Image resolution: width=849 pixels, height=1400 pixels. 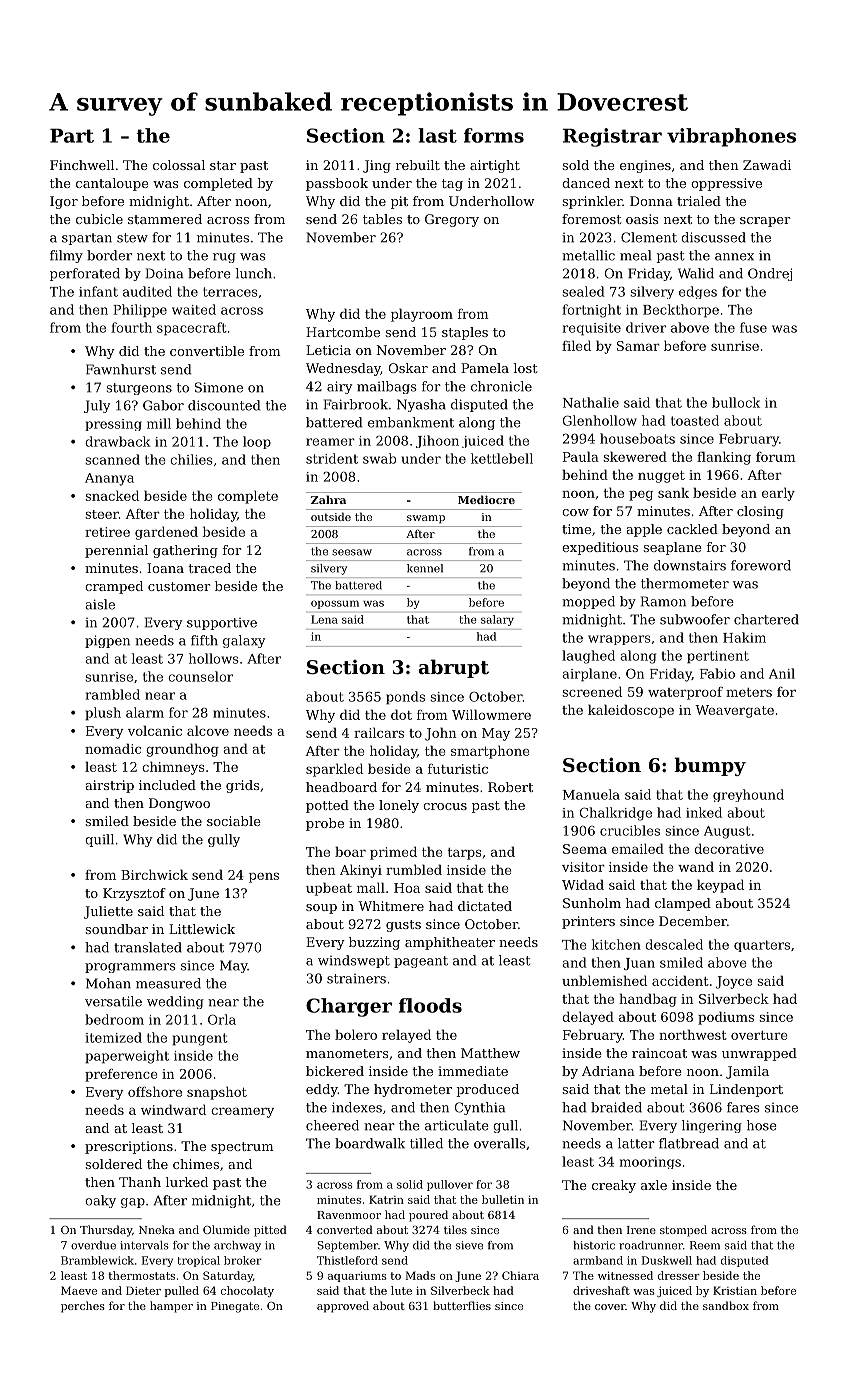 What do you see at coordinates (405, 698) in the screenshot?
I see `ponds` at bounding box center [405, 698].
